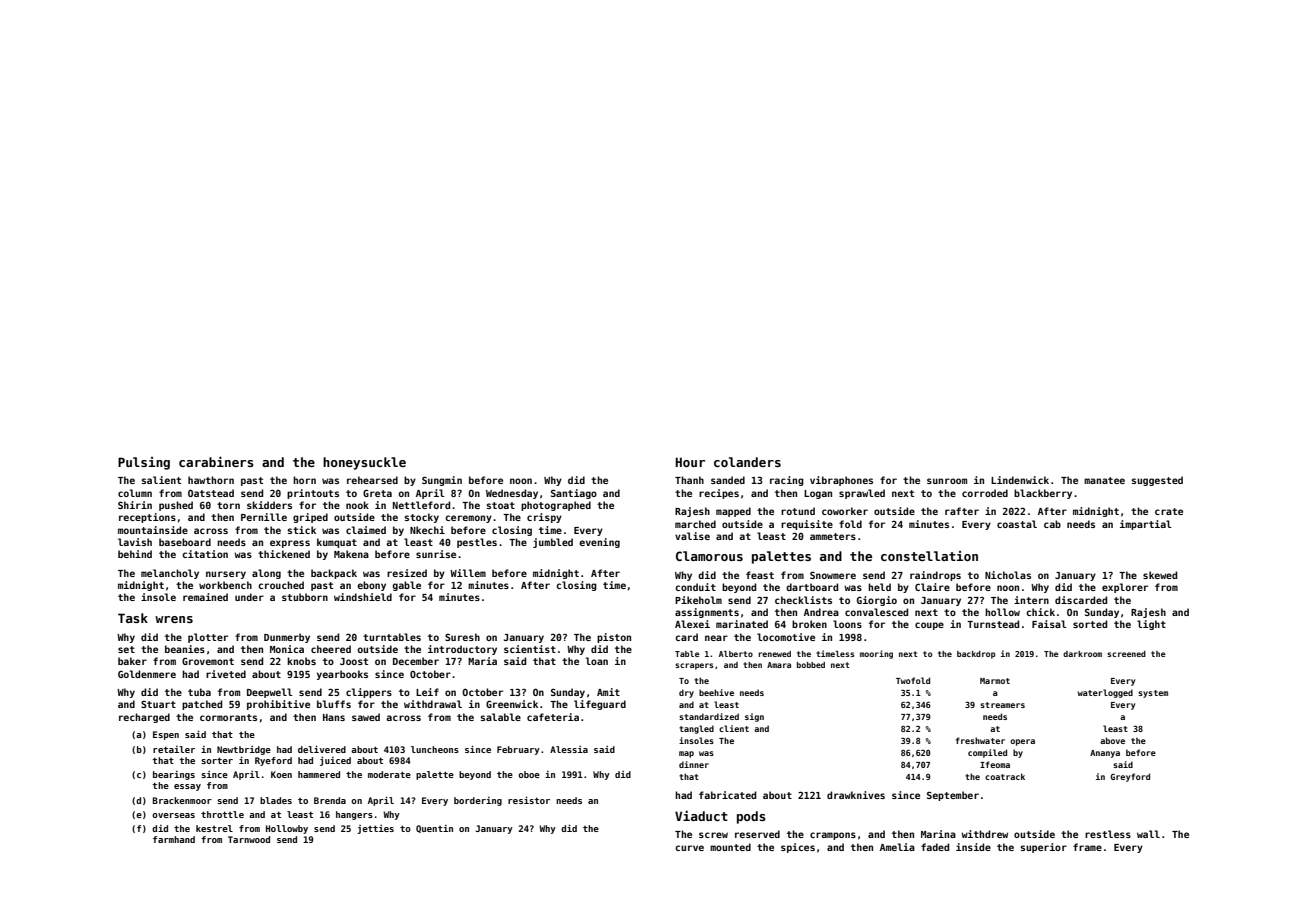 The image size is (1308, 924). What do you see at coordinates (1104, 480) in the image?
I see `manatee` at bounding box center [1104, 480].
